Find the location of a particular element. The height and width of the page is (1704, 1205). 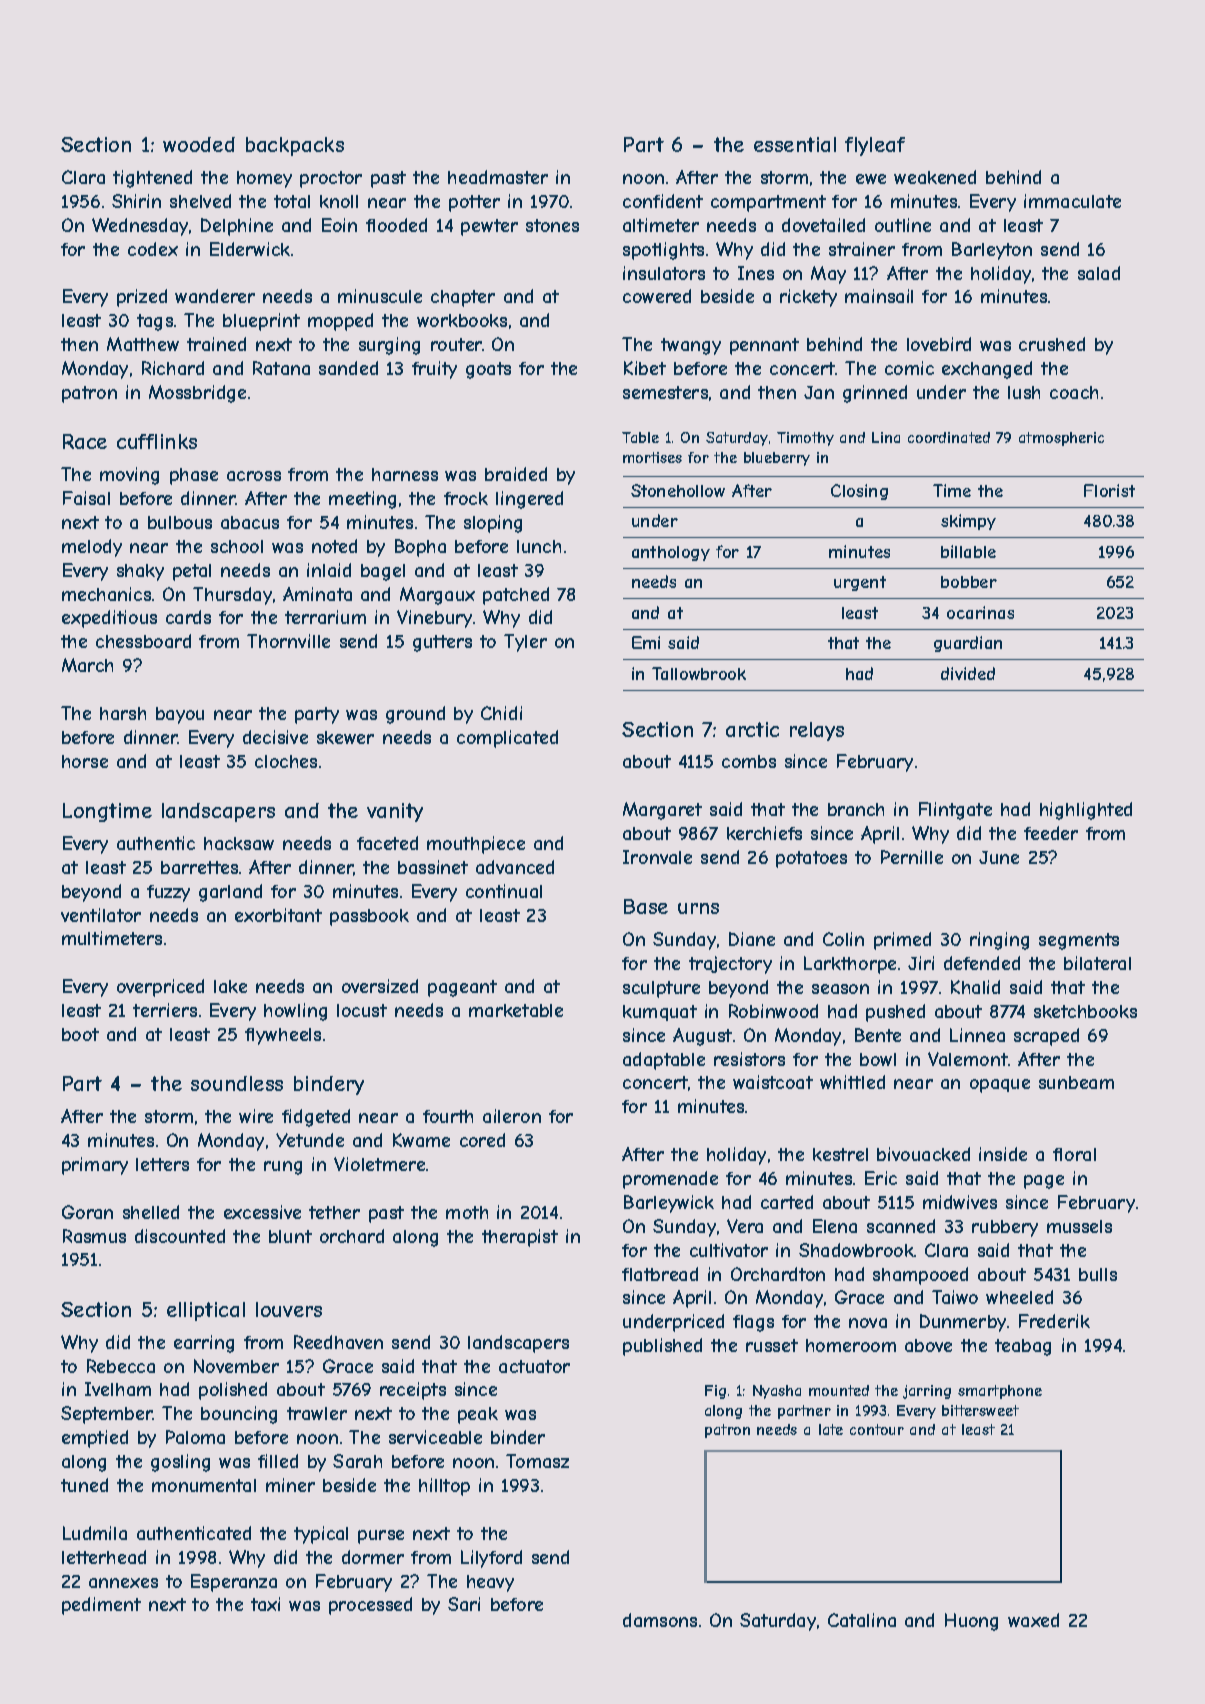

taxi is located at coordinates (265, 1604).
